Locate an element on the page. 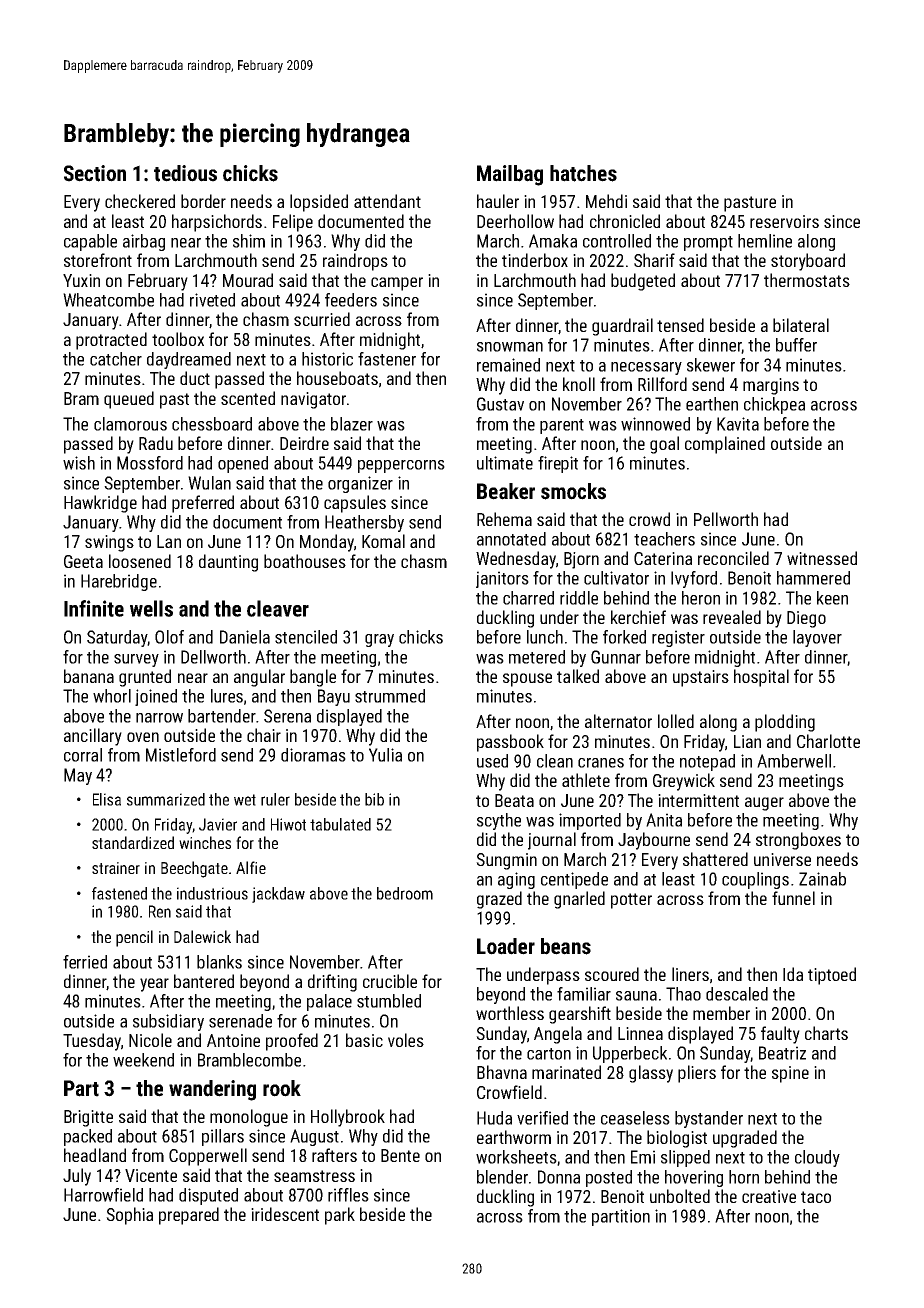 The image size is (924, 1308). Monday is located at coordinates (327, 543).
